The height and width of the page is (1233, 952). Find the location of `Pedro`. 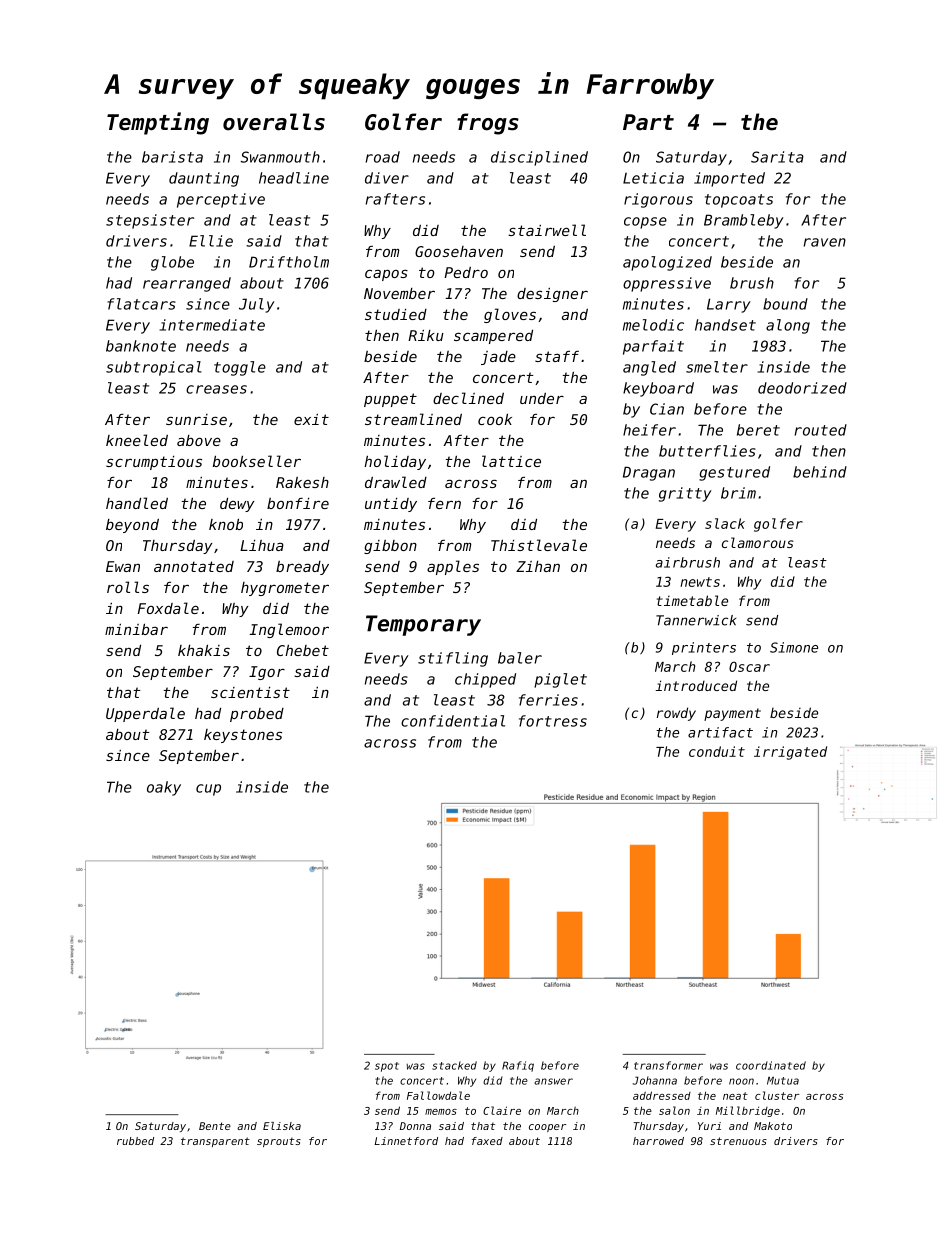

Pedro is located at coordinates (466, 272).
